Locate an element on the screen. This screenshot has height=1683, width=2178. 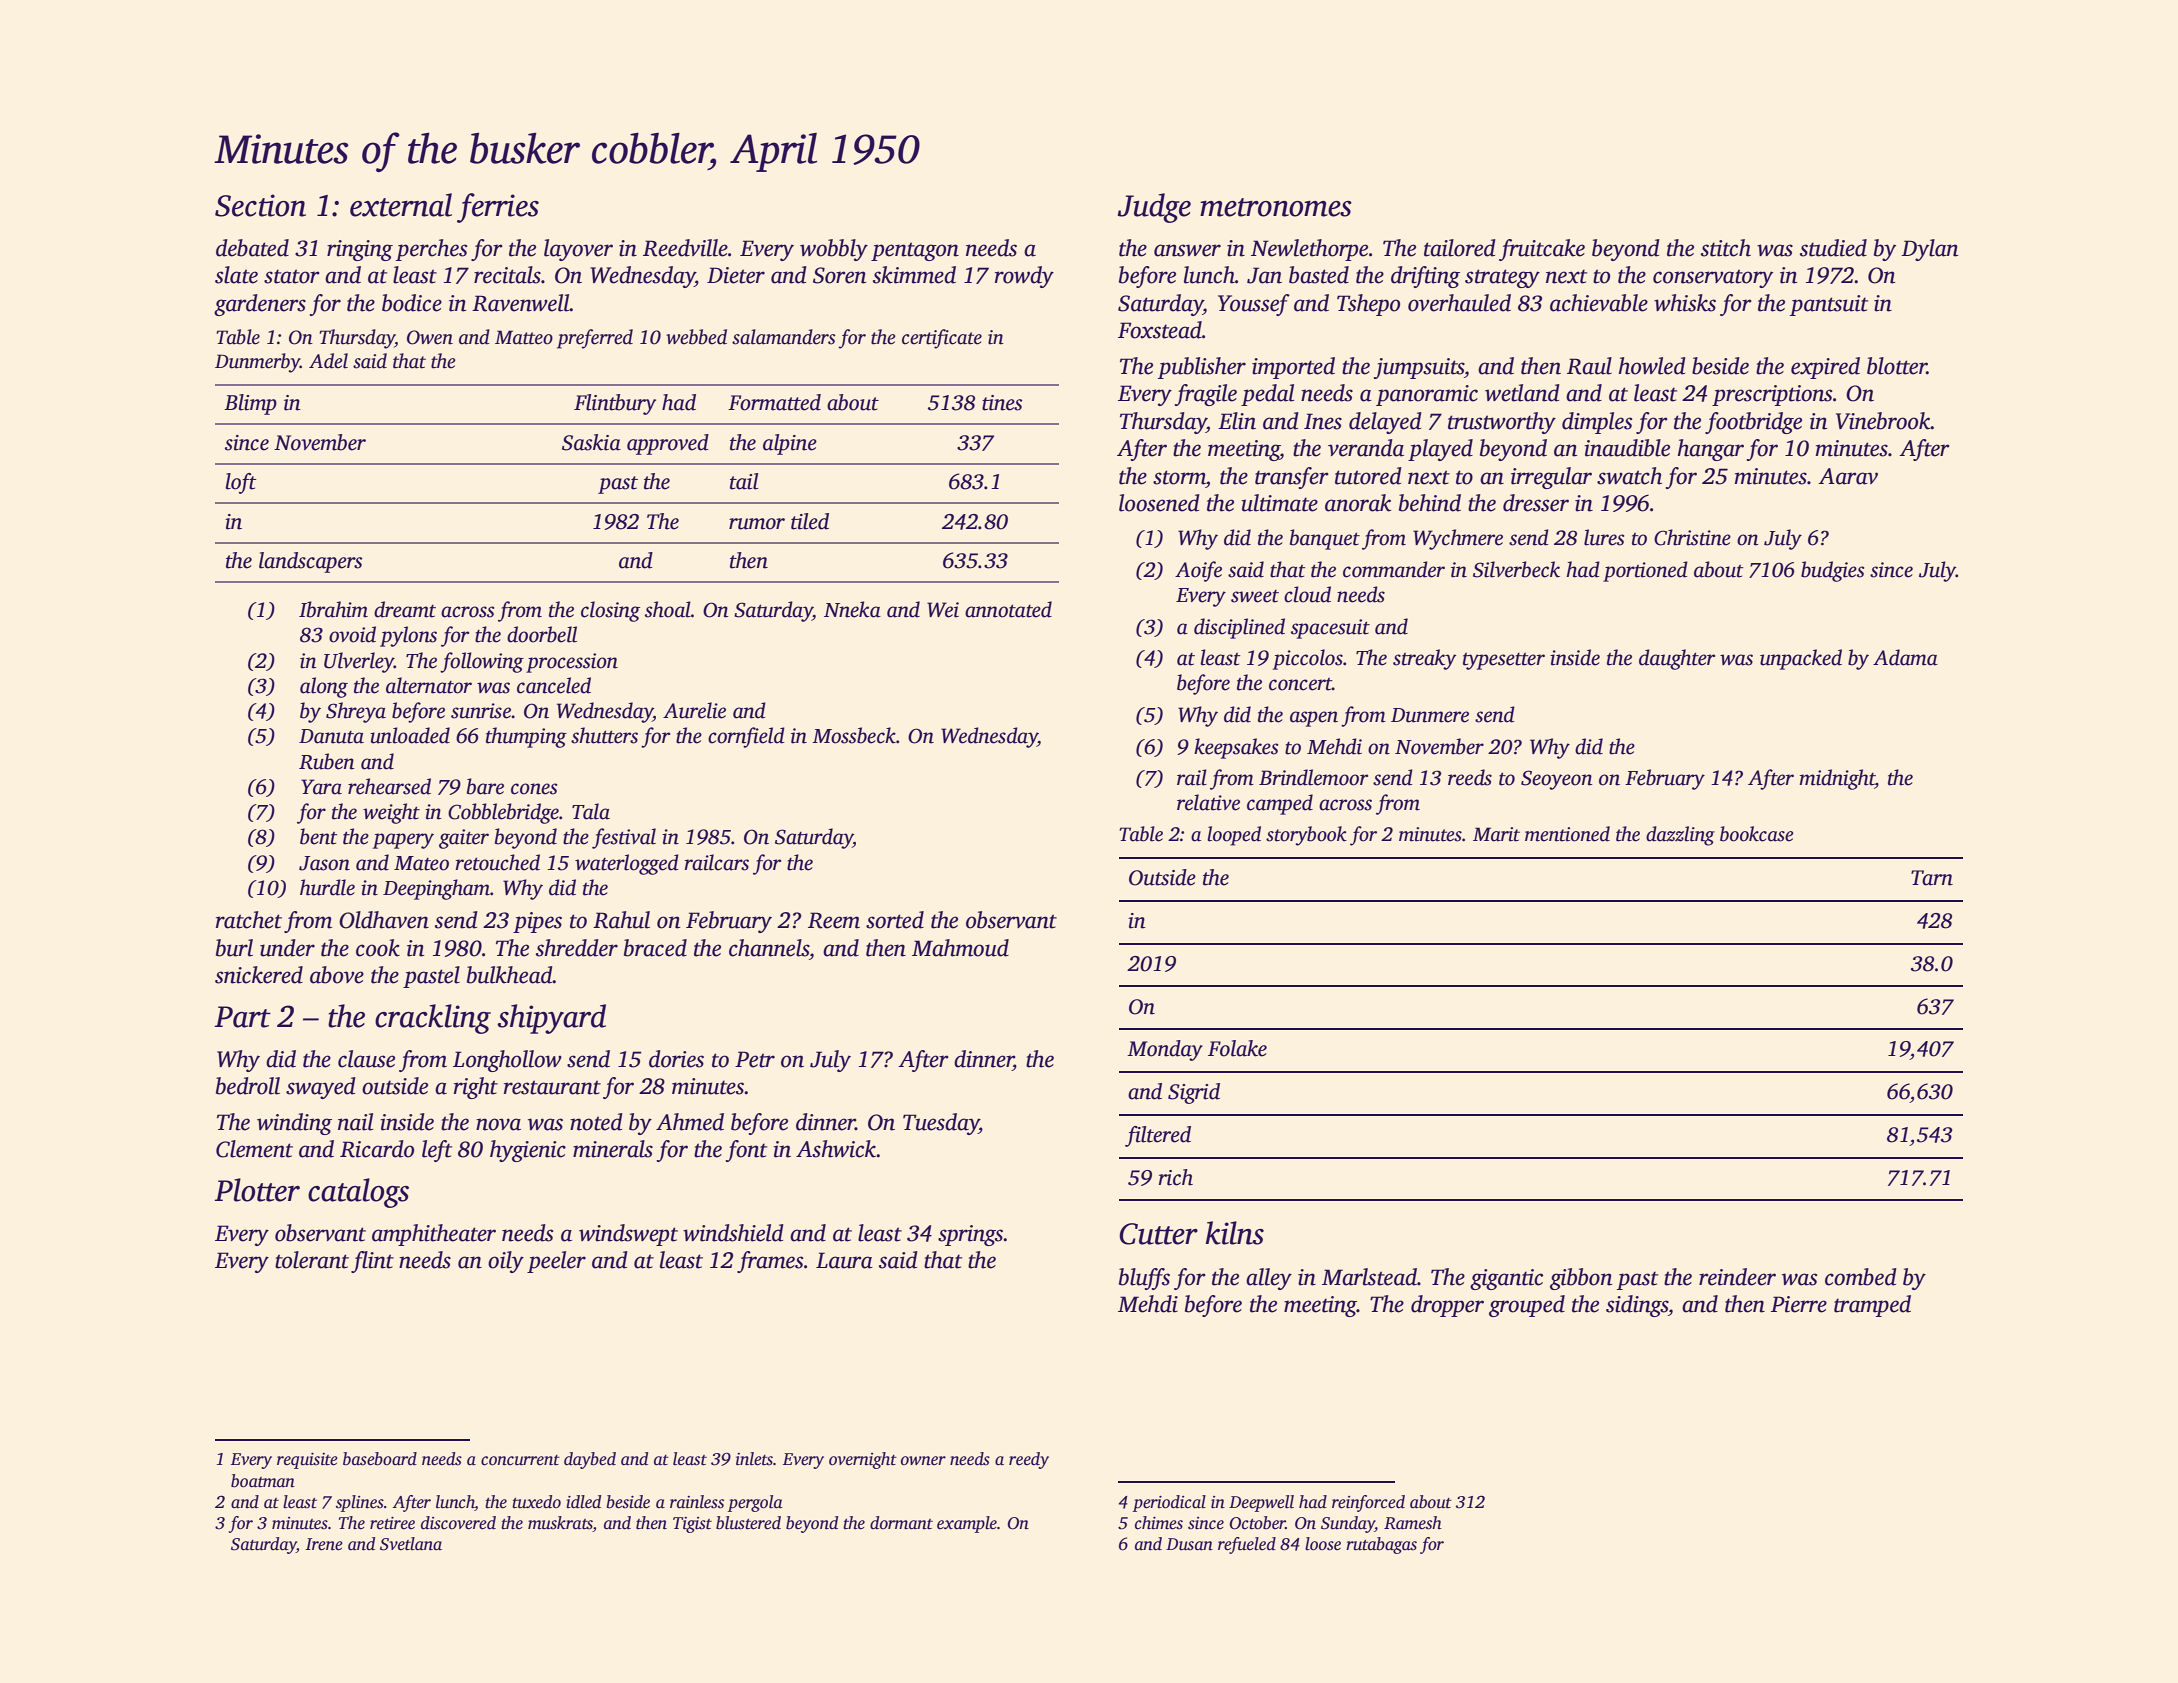
concert is located at coordinates (1300, 684).
